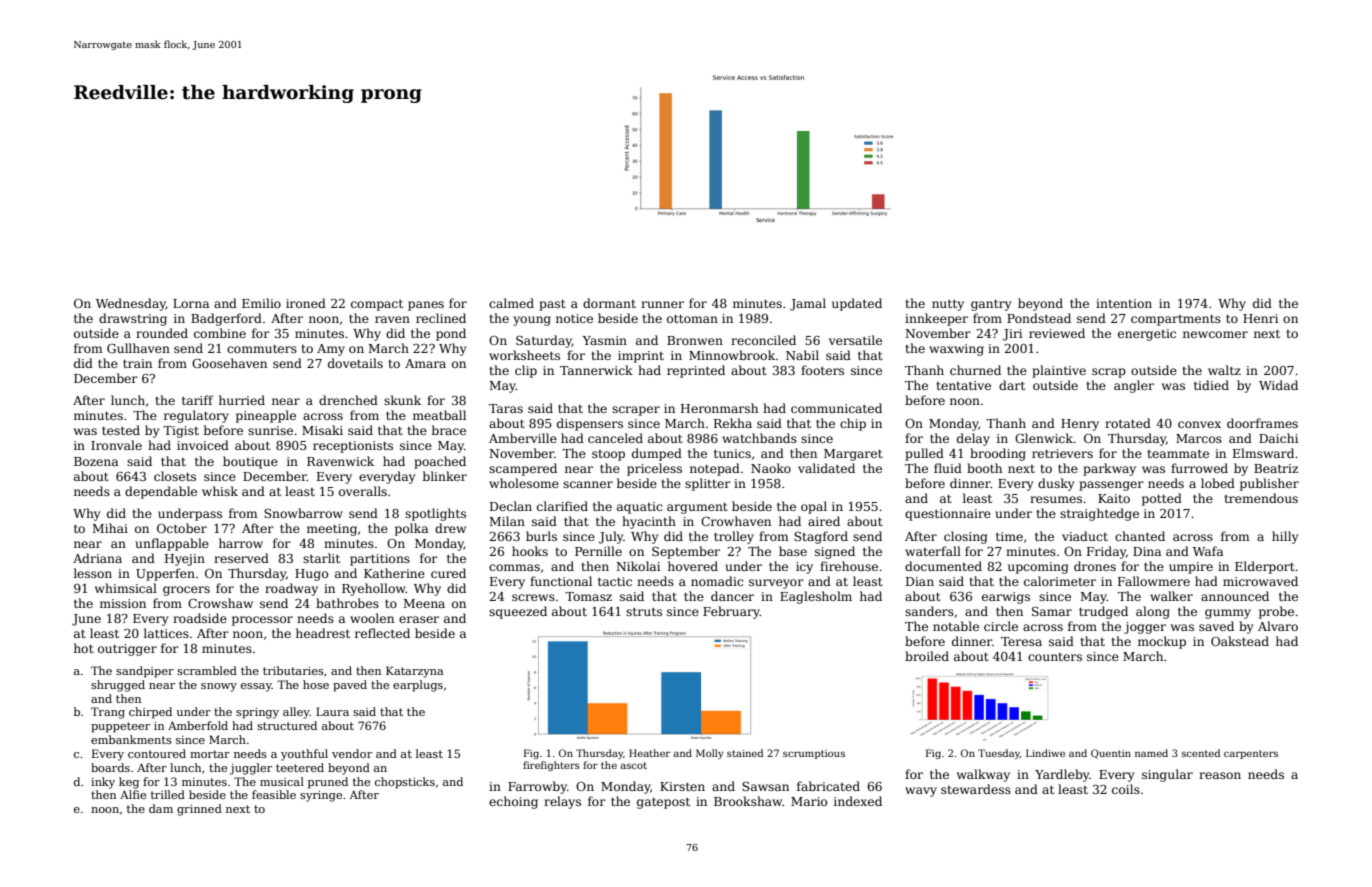  Describe the element at coordinates (649, 753) in the image. I see `Heather` at that location.
